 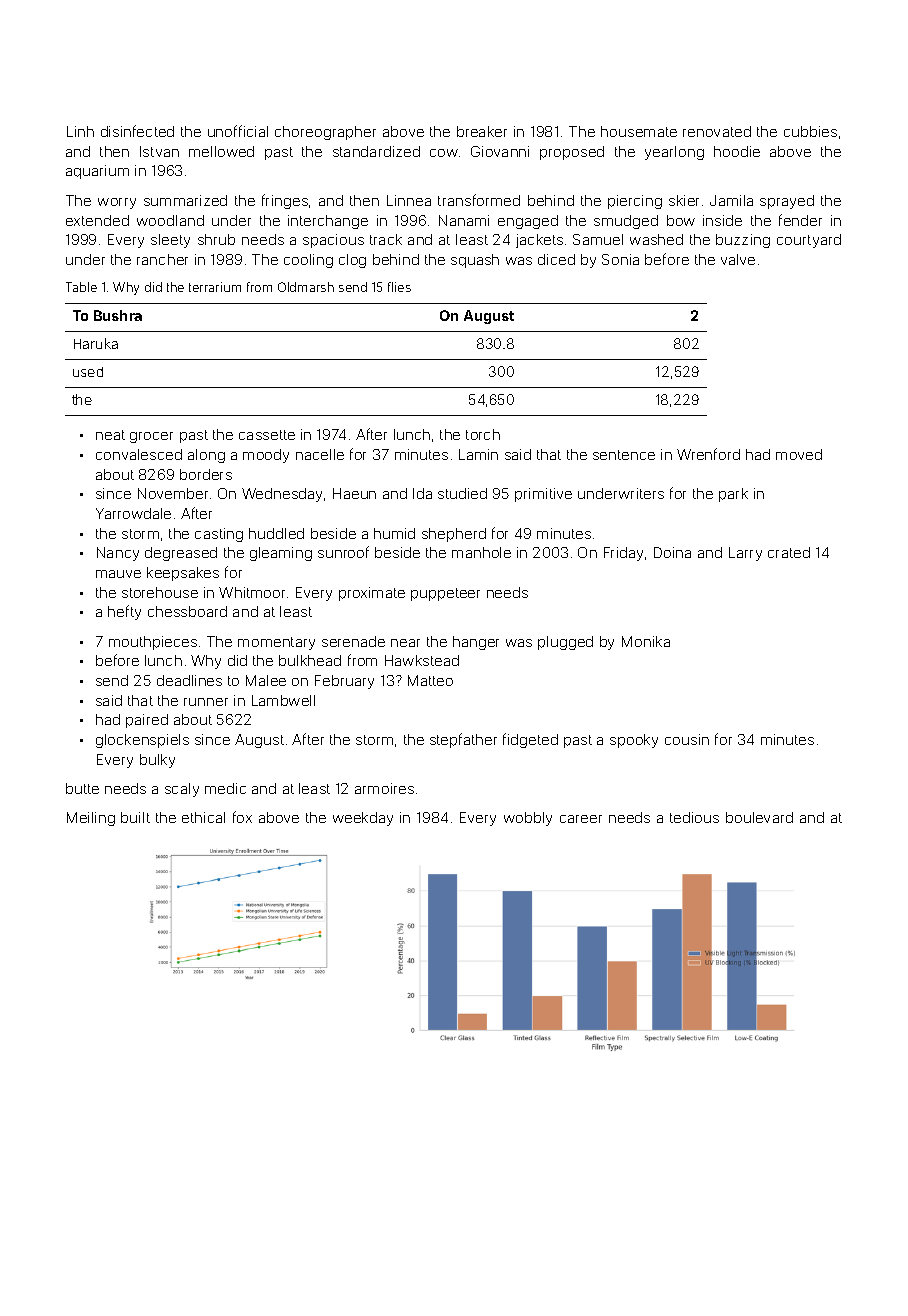 I want to click on cassette, so click(x=267, y=435).
